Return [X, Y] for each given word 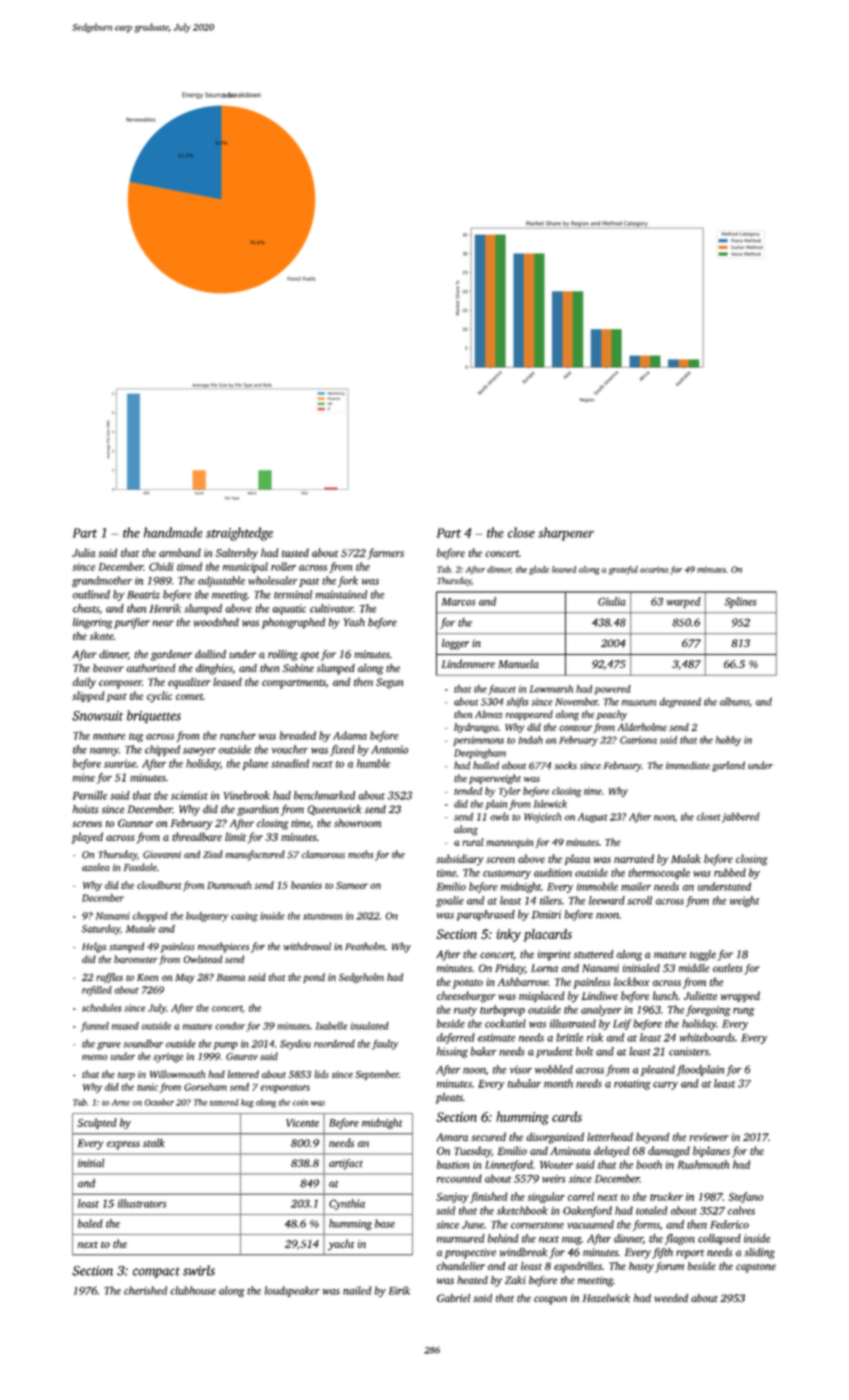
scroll [639, 900]
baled [90, 1223]
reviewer [709, 1137]
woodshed [216, 622]
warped [684, 602]
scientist [189, 795]
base [385, 1223]
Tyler [510, 792]
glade [539, 570]
